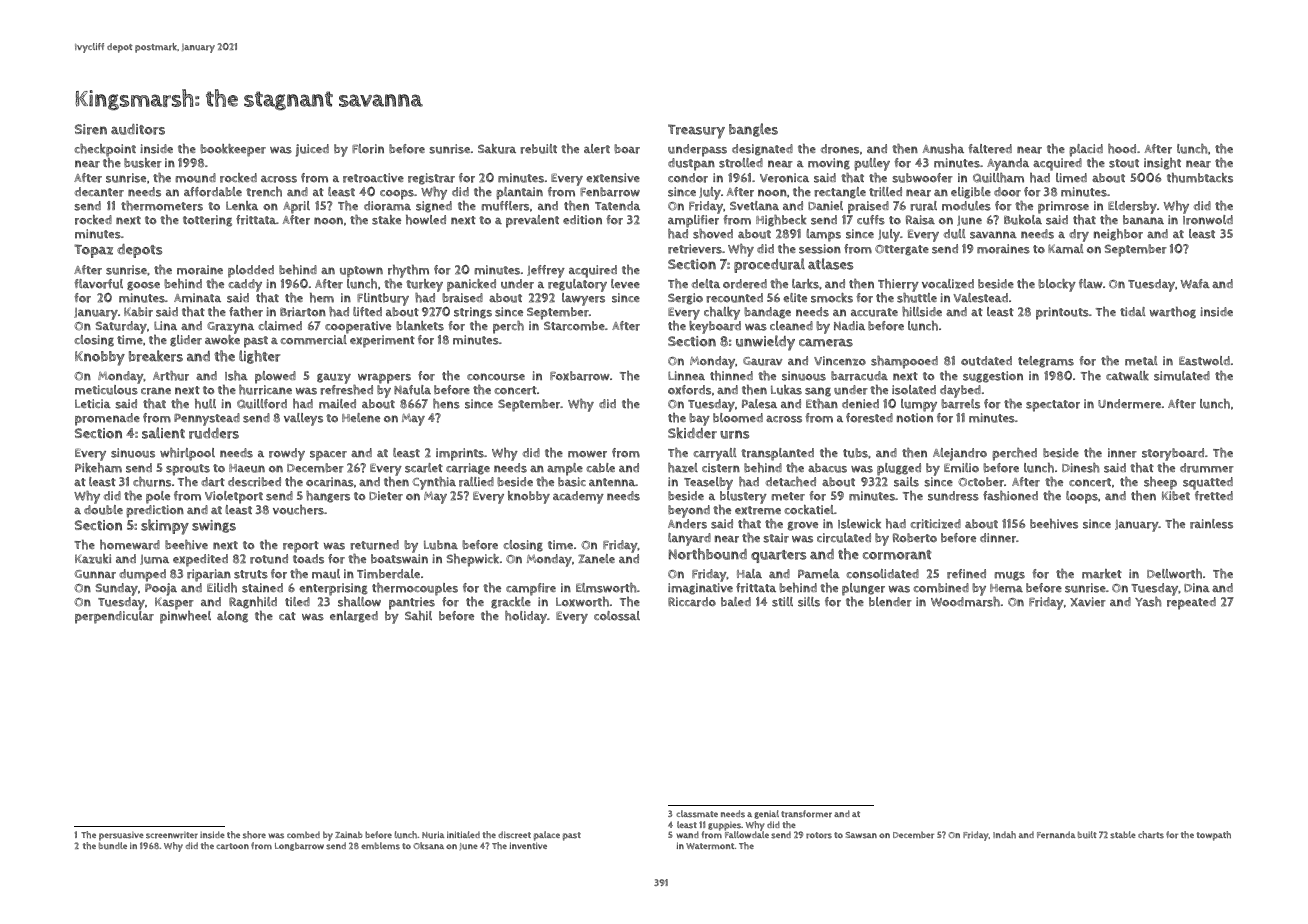  I want to click on Siren, so click(91, 129).
